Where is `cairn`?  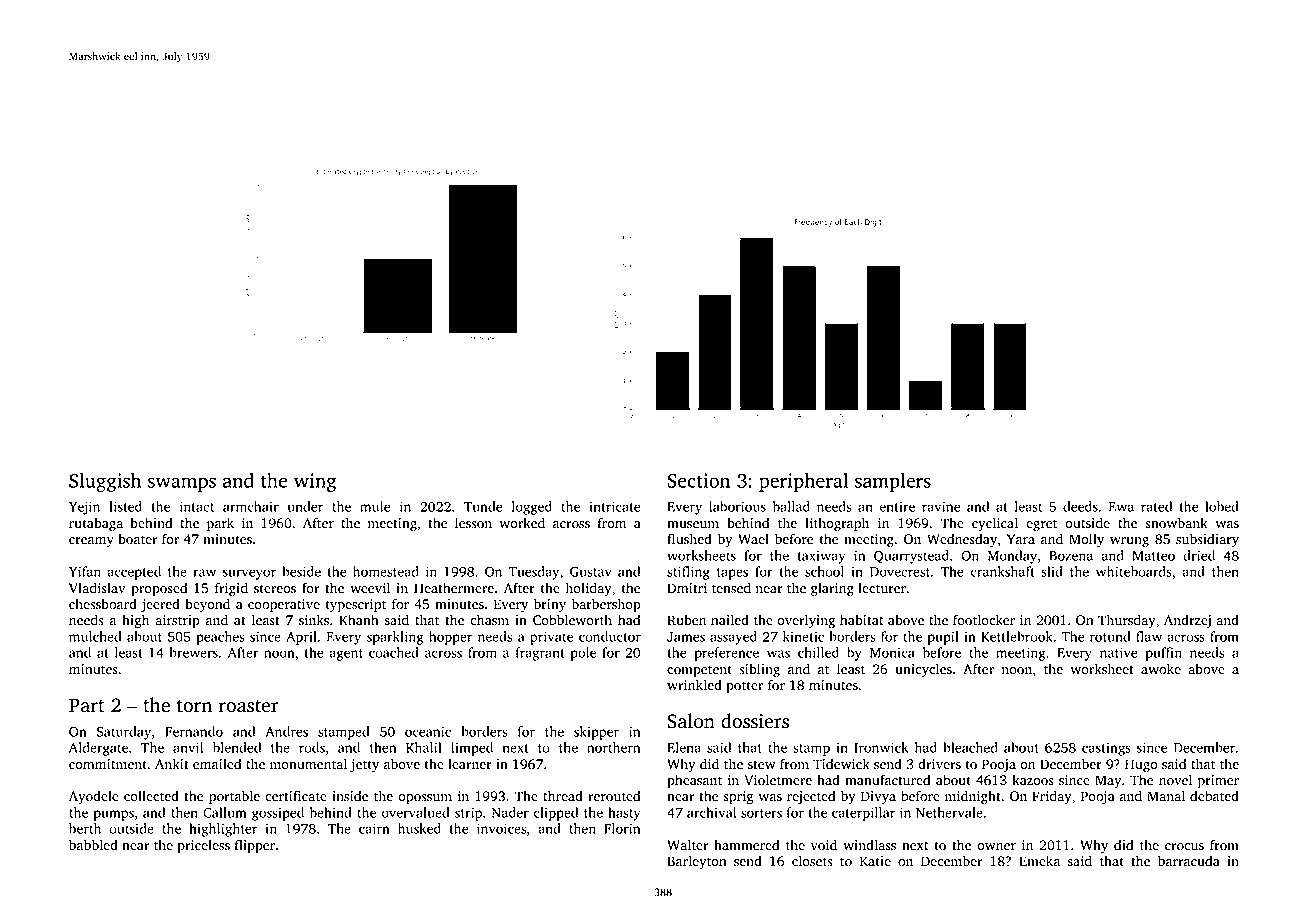
cairn is located at coordinates (374, 828).
